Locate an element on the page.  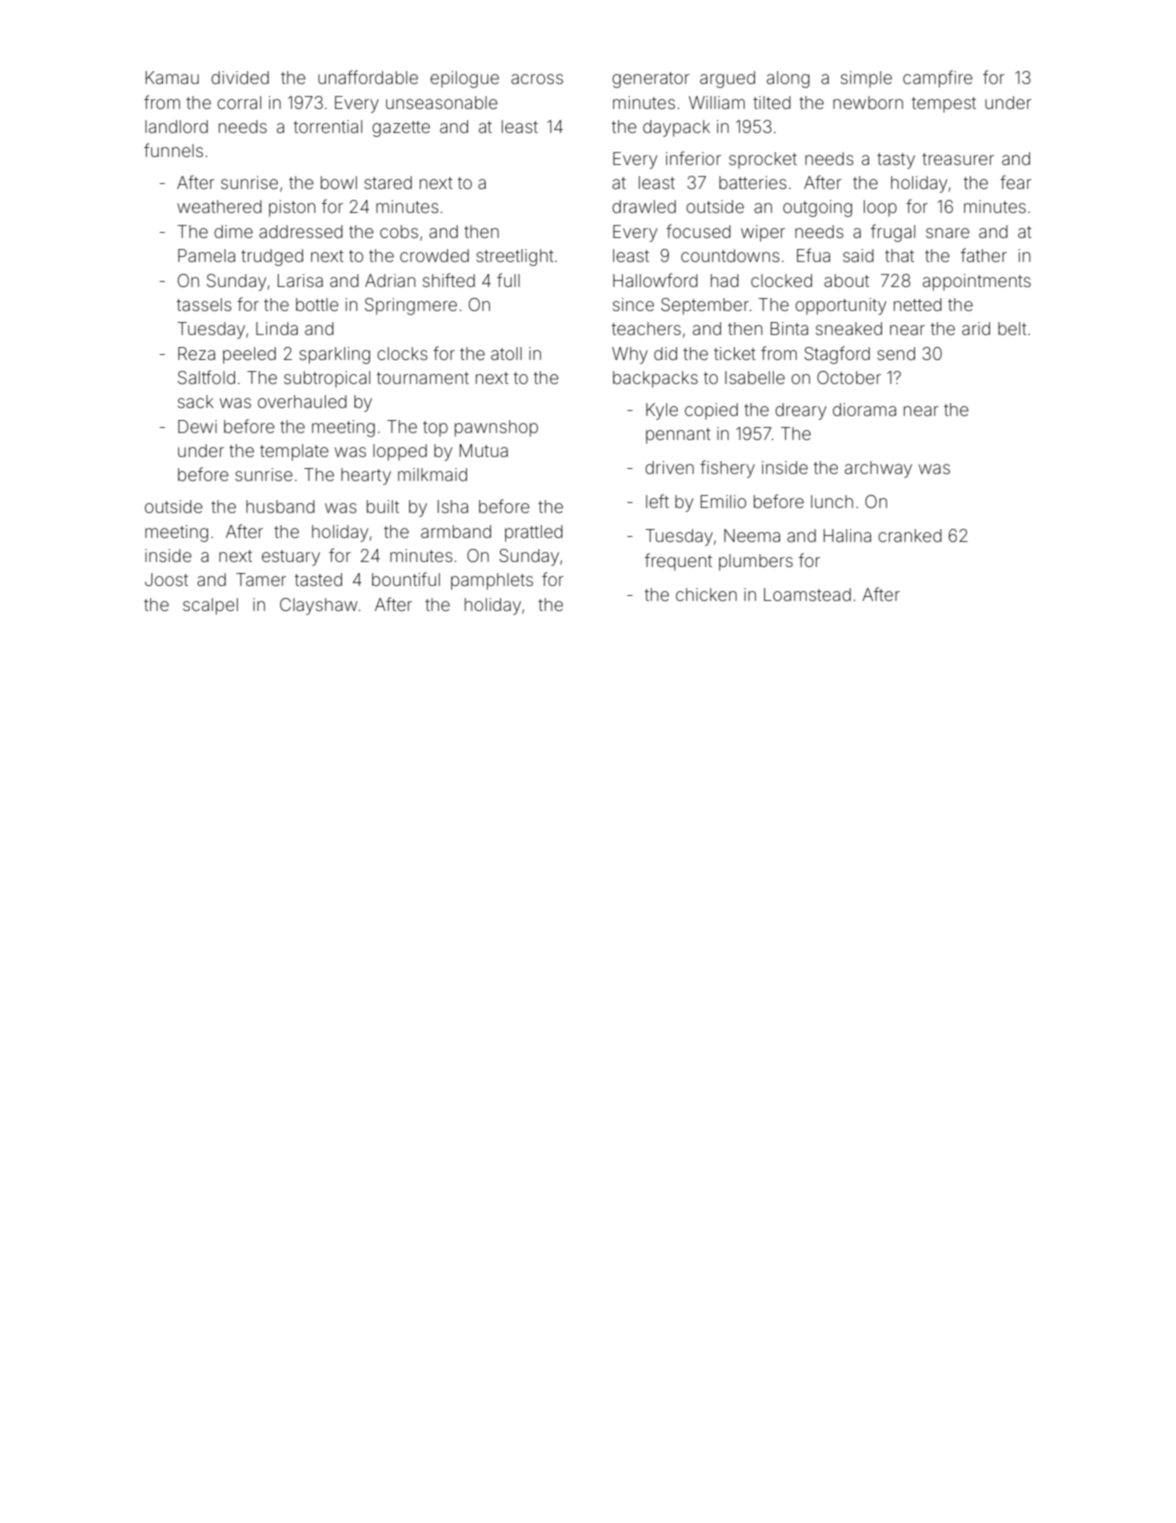
Efua is located at coordinates (813, 255).
